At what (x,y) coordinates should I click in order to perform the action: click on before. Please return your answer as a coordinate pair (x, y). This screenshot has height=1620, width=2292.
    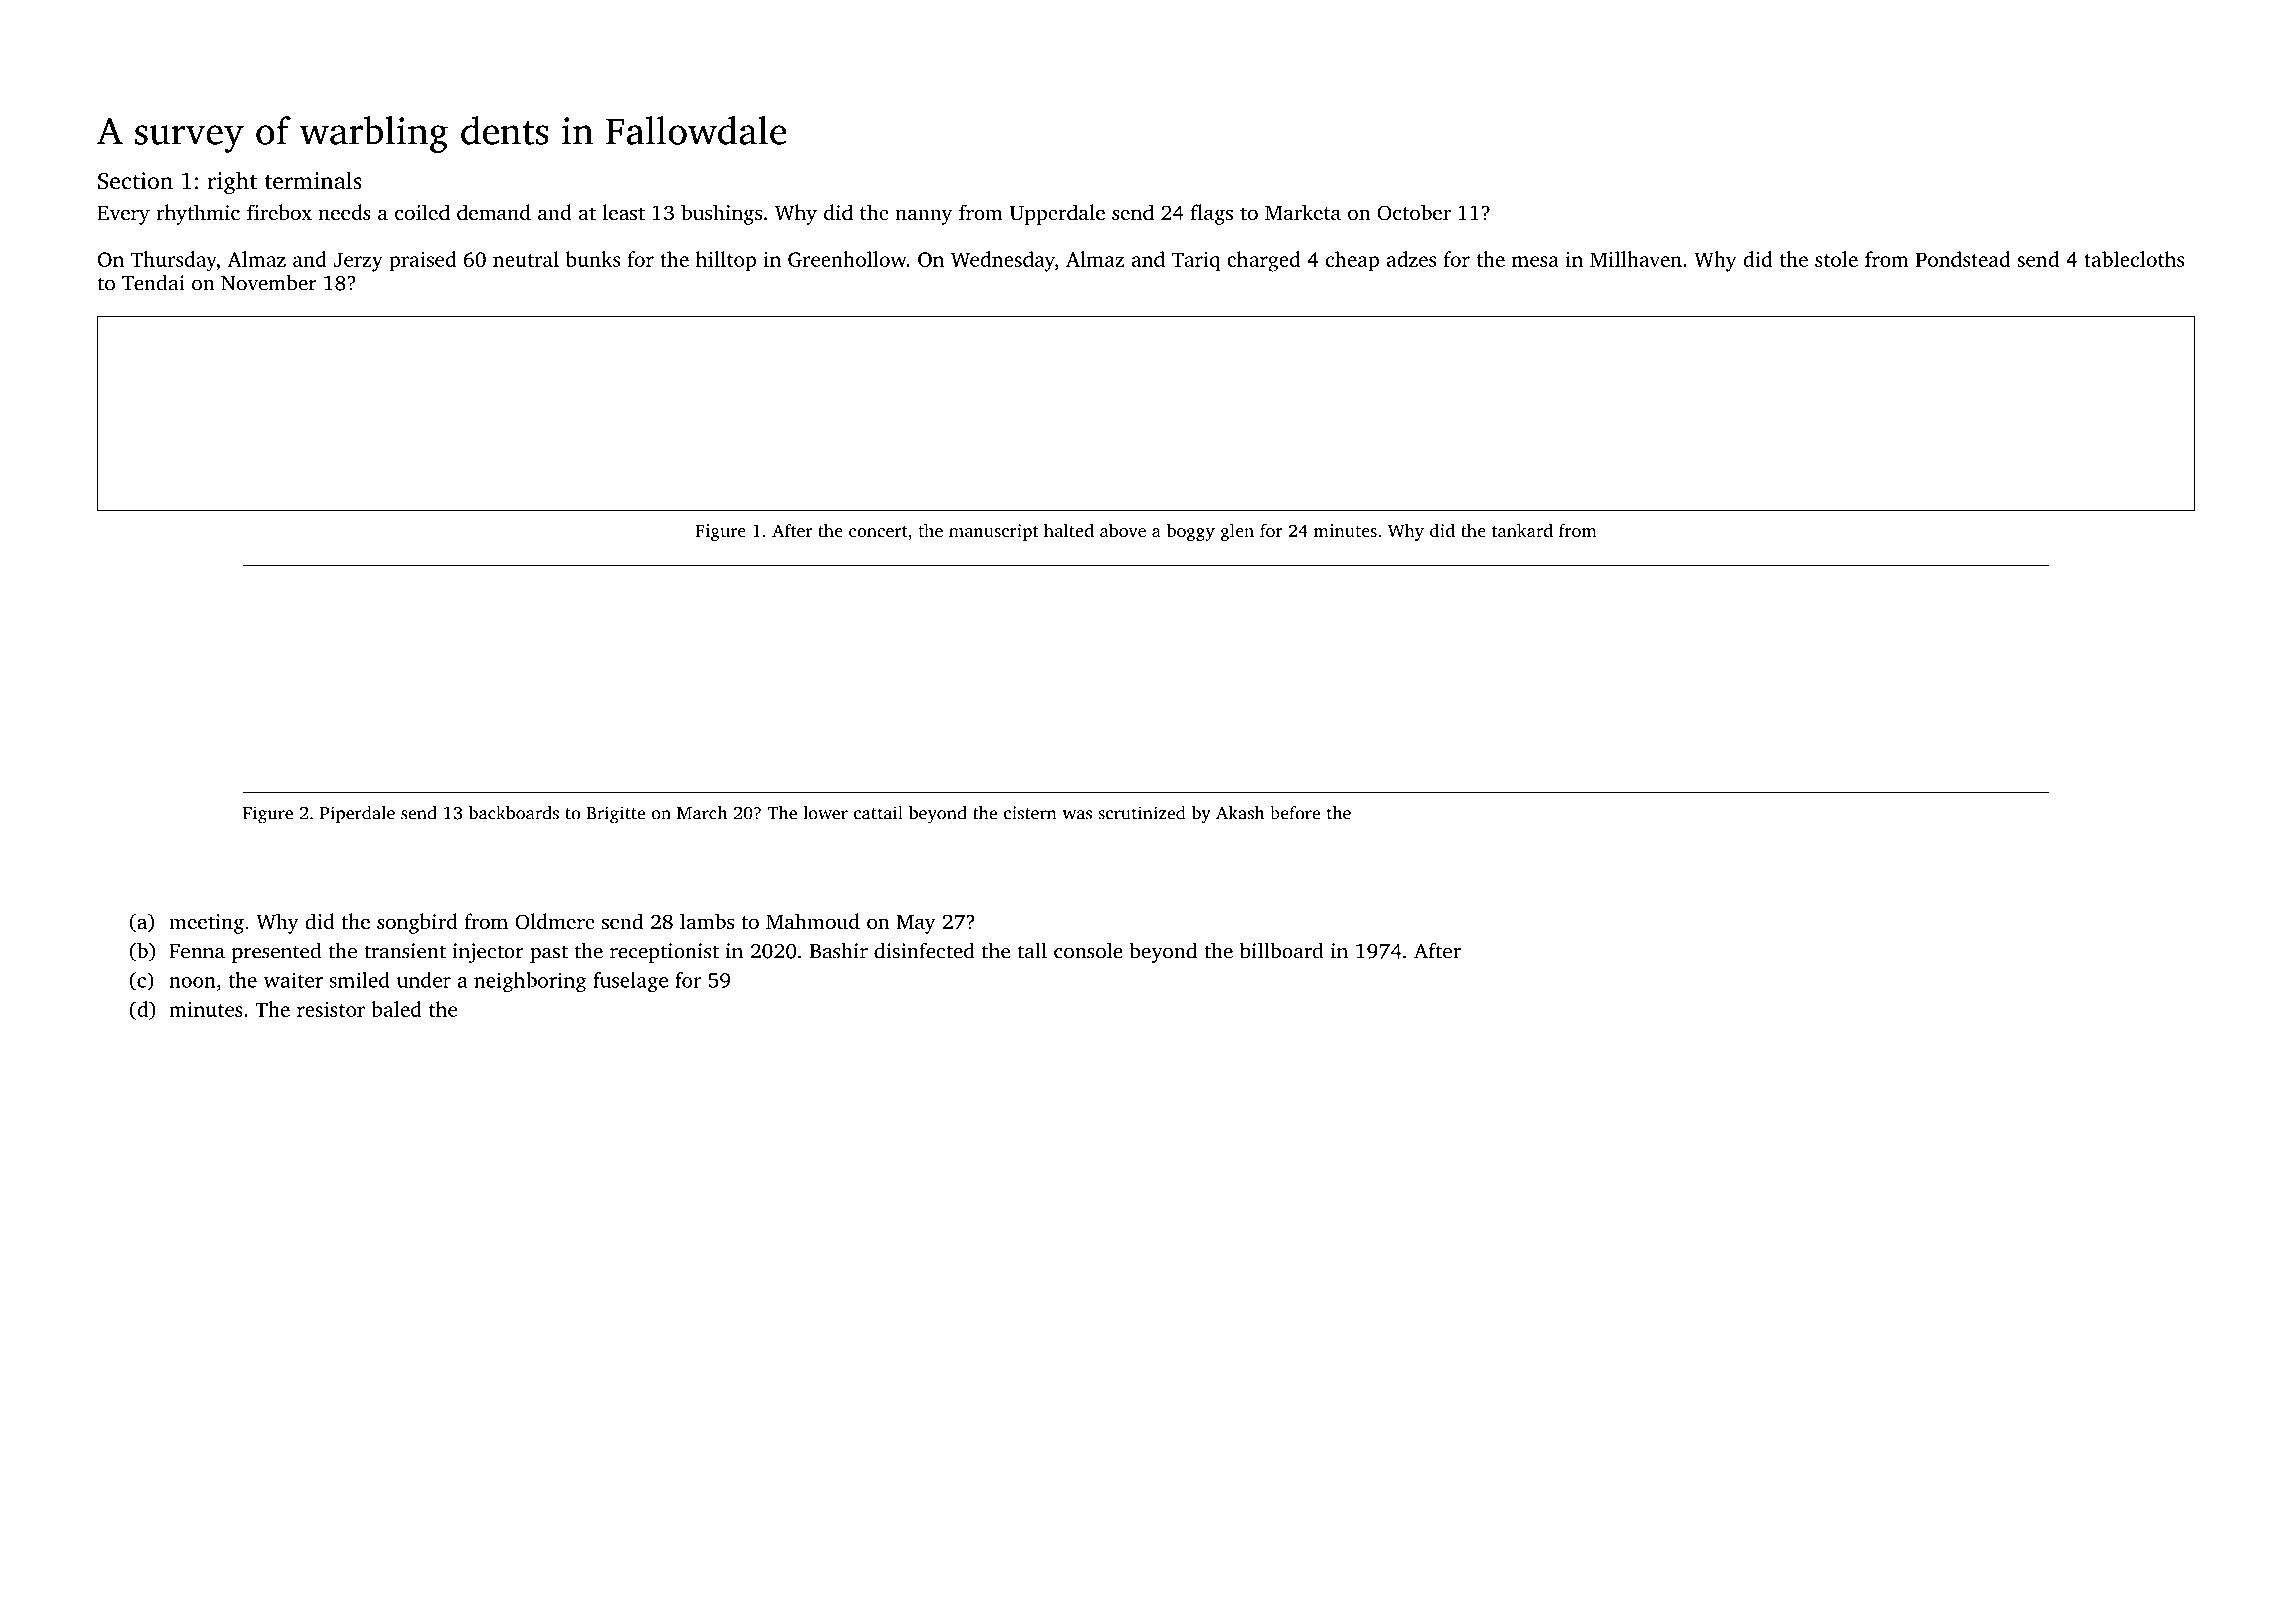
    Looking at the image, I should click on (1295, 813).
